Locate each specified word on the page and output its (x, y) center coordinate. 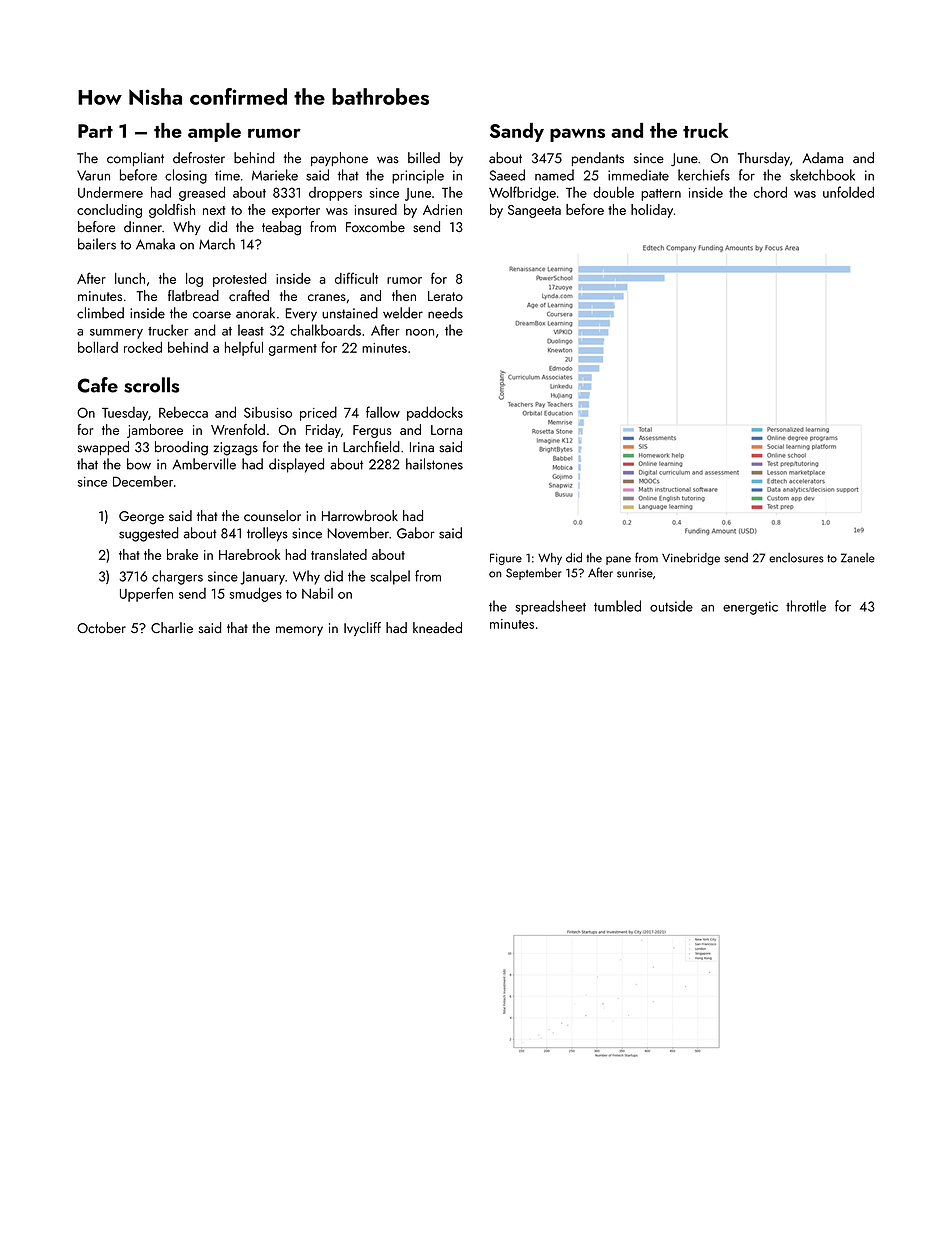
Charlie (172, 628)
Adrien (442, 209)
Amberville (204, 464)
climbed (100, 313)
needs (445, 313)
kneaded (437, 628)
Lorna (446, 430)
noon (420, 332)
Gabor (416, 533)
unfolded (848, 192)
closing (186, 176)
